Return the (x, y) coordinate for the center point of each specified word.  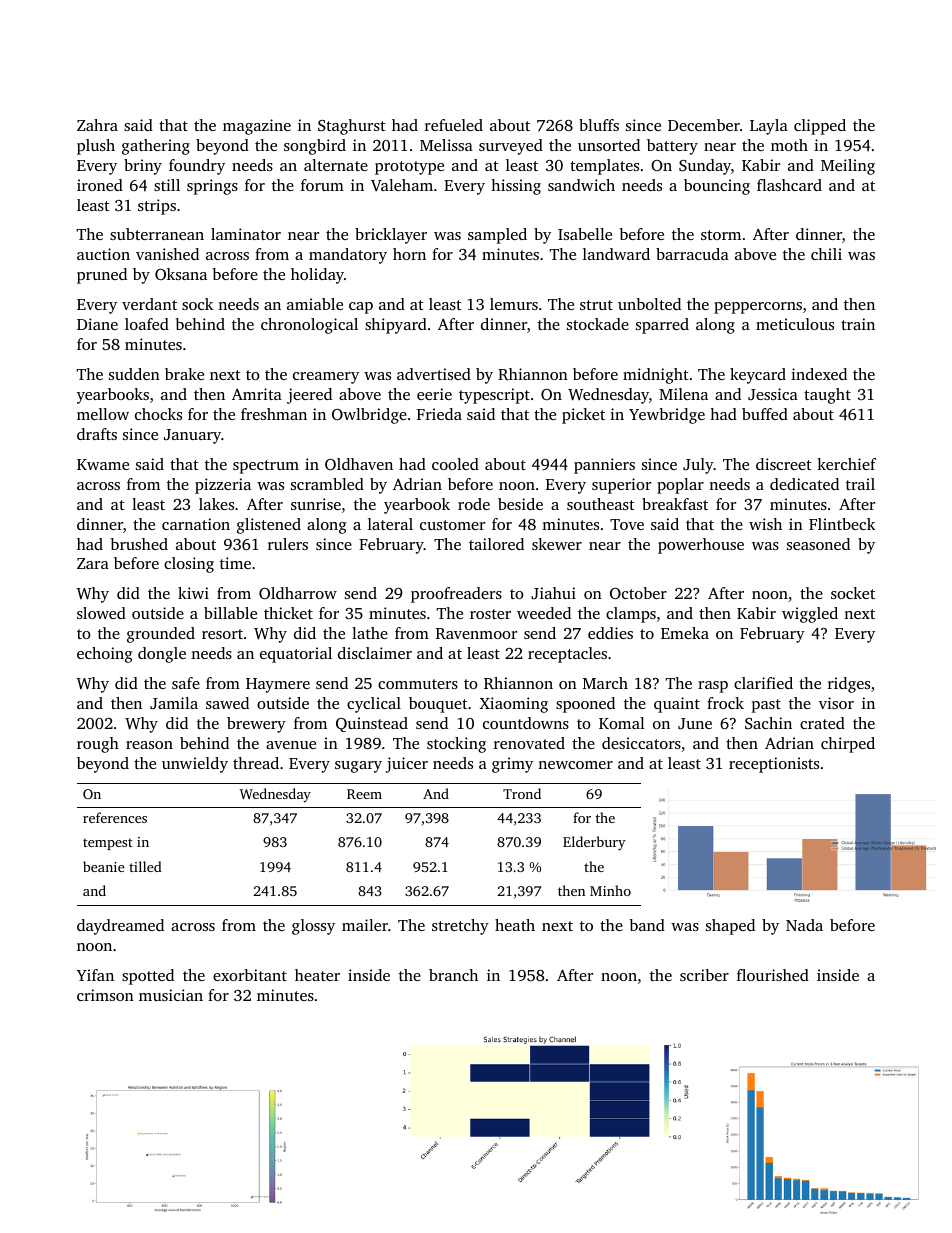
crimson (105, 995)
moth (789, 145)
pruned (102, 276)
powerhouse (701, 546)
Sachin (768, 723)
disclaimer (375, 653)
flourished (773, 975)
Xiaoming (513, 705)
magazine (257, 127)
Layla (769, 127)
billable (230, 613)
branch (453, 975)
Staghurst (352, 127)
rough (98, 745)
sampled (497, 236)
